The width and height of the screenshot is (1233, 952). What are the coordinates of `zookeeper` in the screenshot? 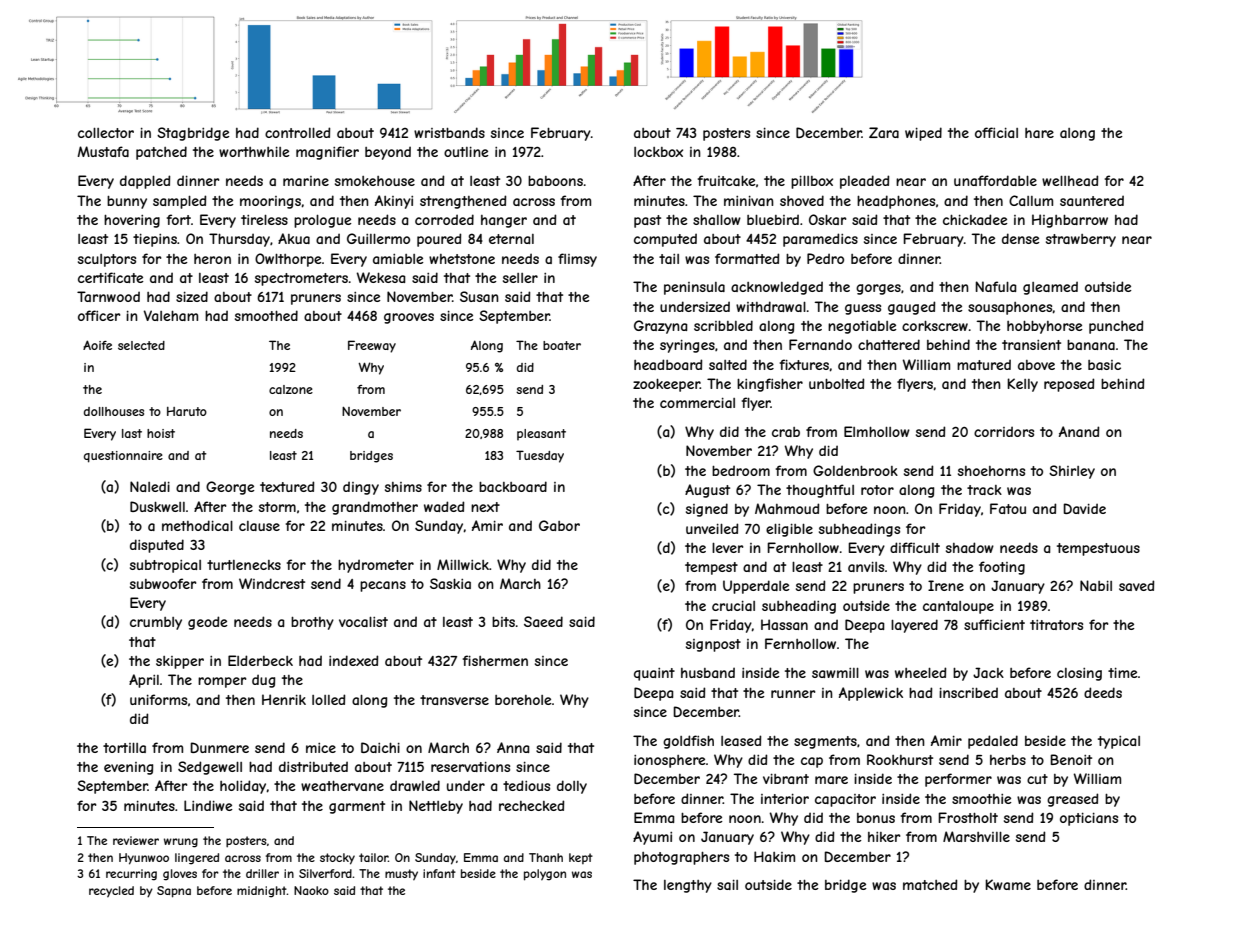 It's located at (666, 385).
